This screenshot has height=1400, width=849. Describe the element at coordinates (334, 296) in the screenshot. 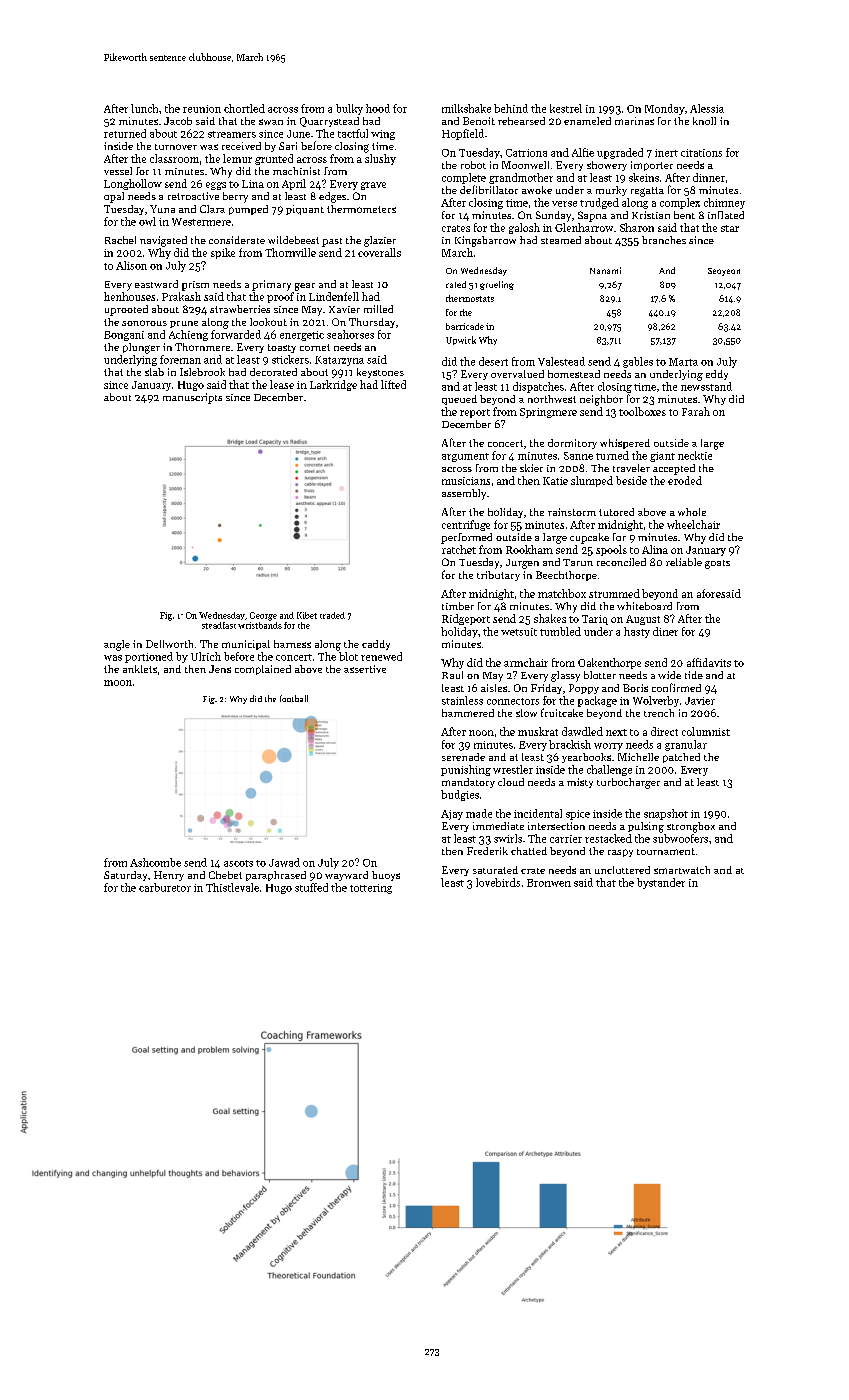

I see `Lindenfell` at that location.
